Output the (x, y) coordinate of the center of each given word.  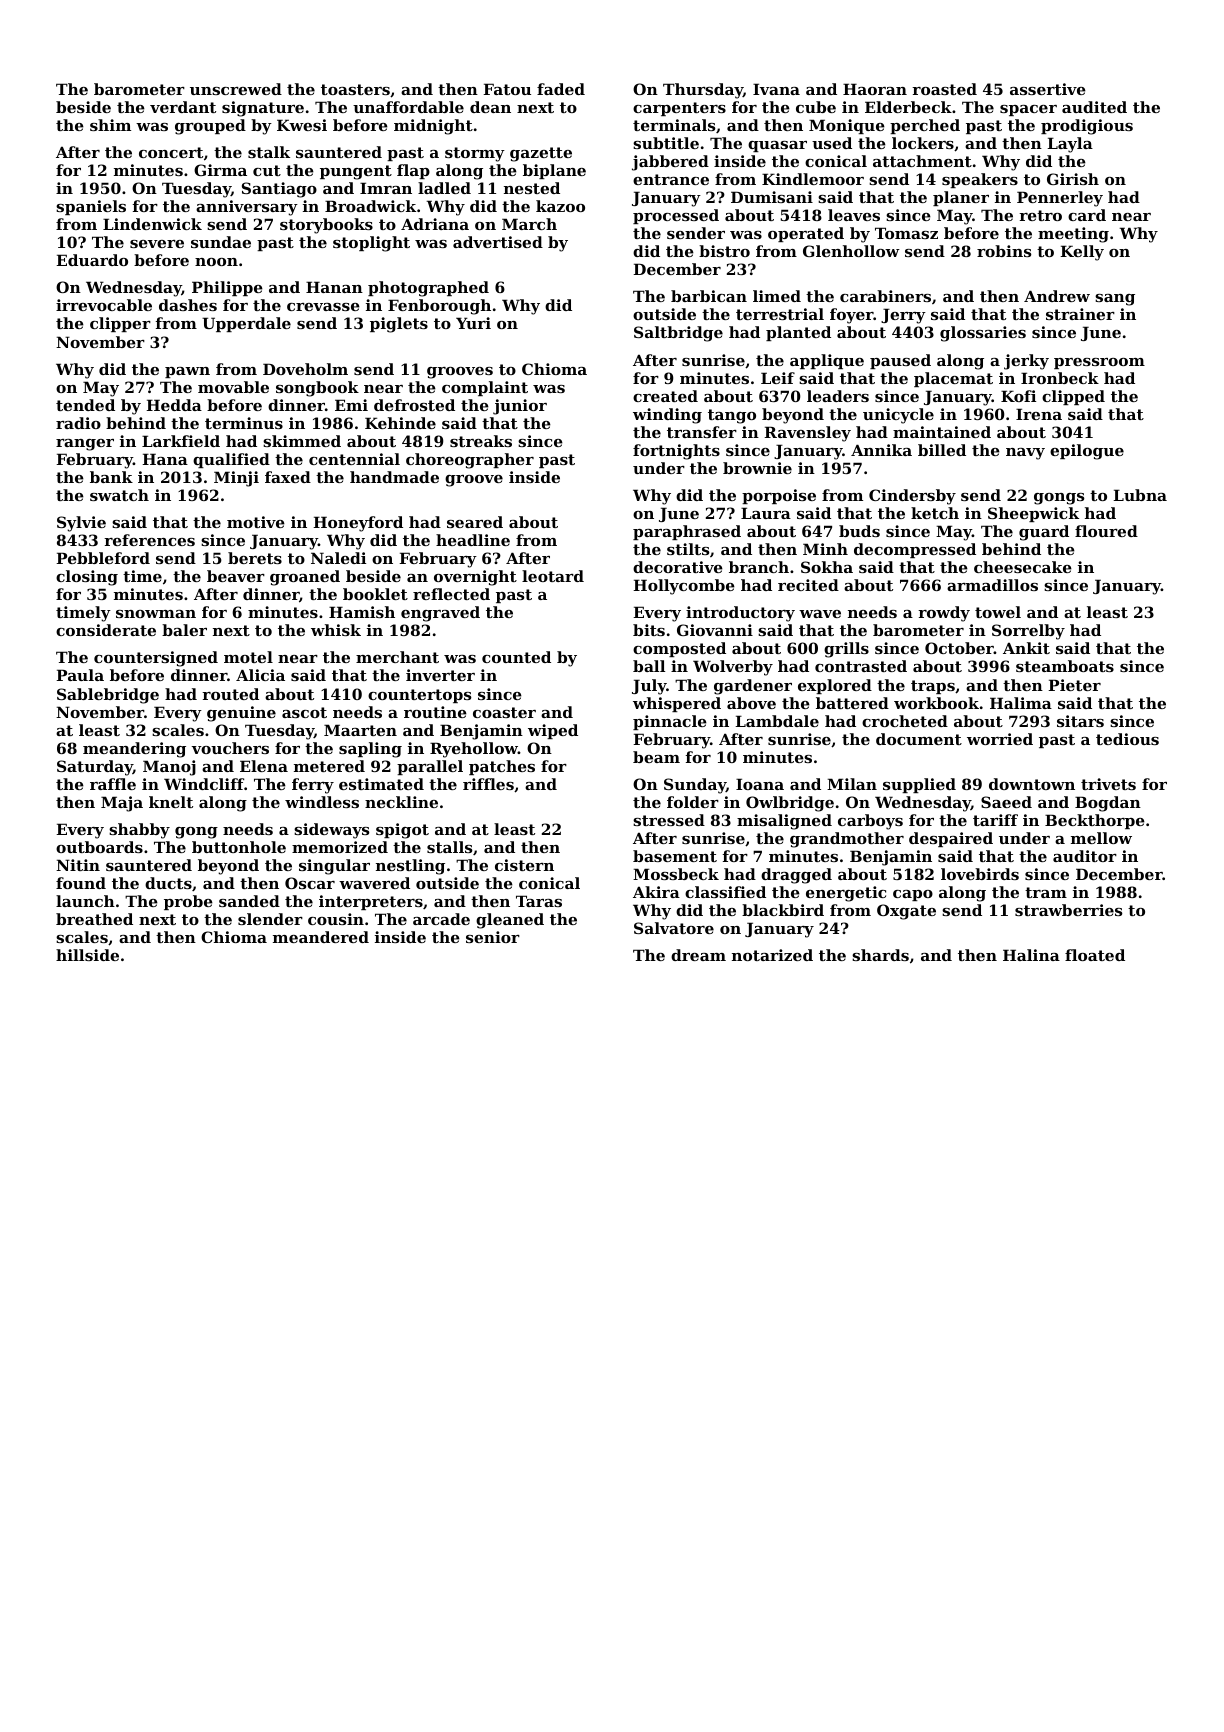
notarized (772, 955)
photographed (428, 289)
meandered (321, 937)
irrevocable (104, 305)
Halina (1031, 955)
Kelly (1082, 253)
